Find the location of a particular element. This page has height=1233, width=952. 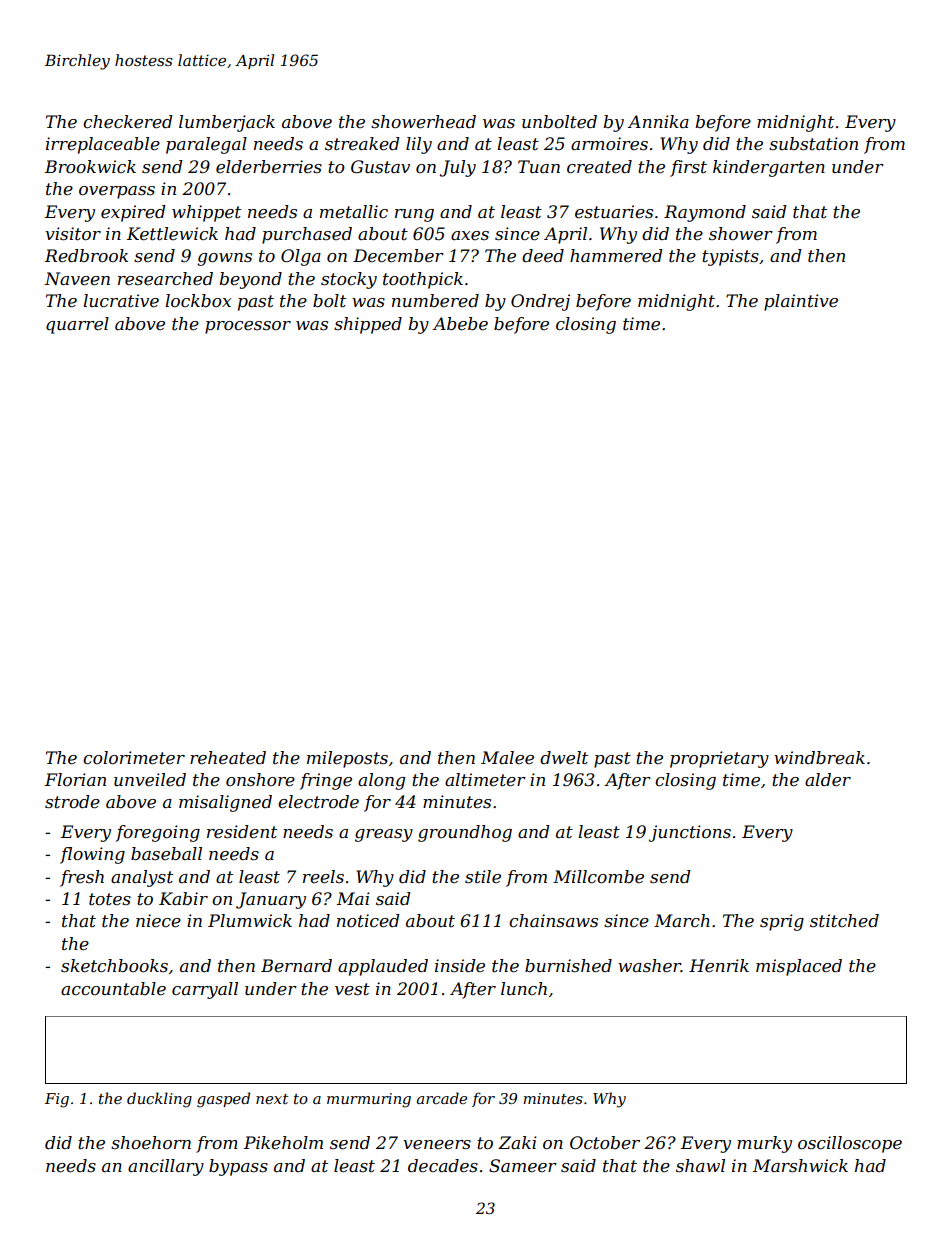

Kabir is located at coordinates (183, 898).
